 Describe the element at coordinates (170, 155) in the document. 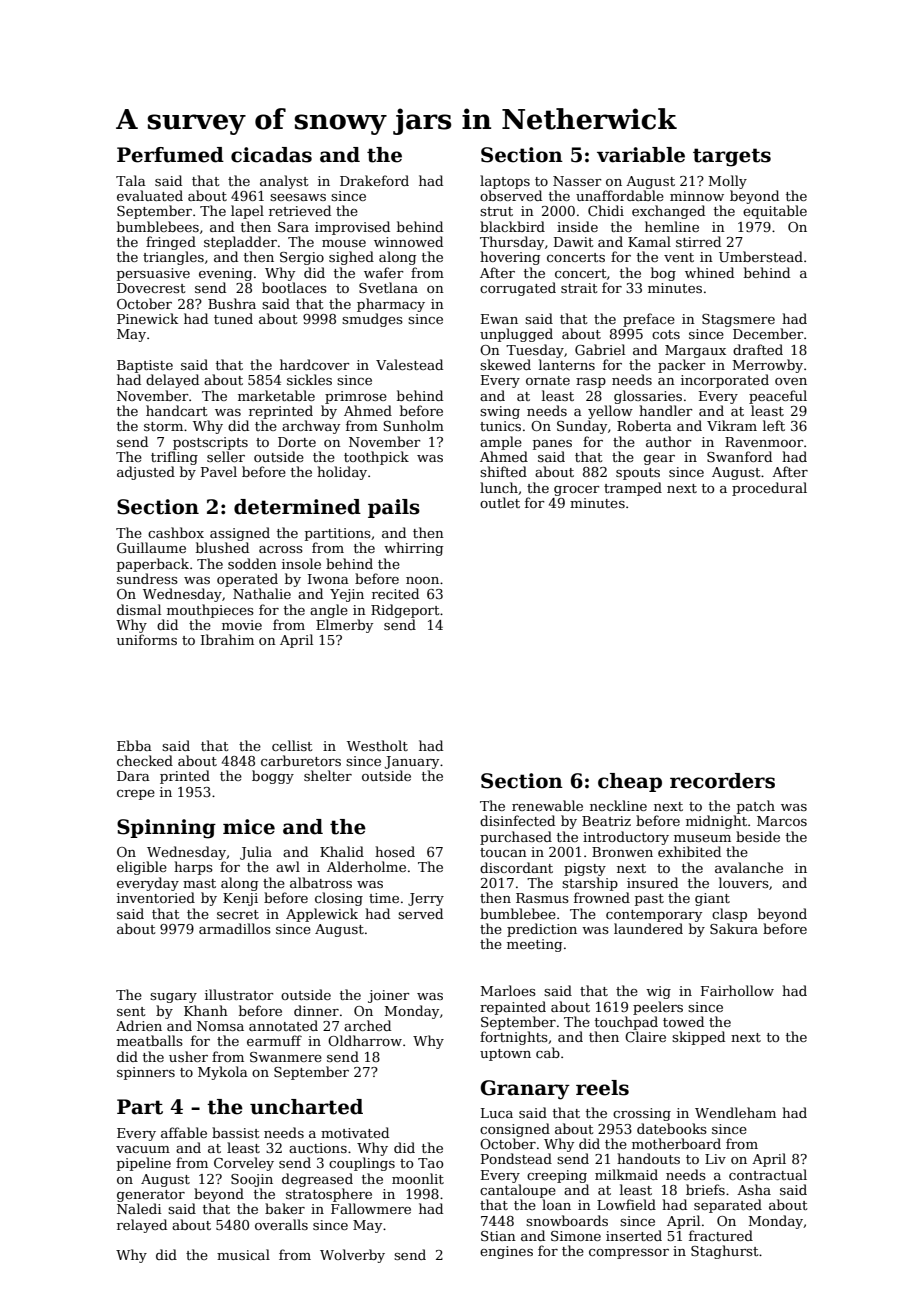

I see `Perfumed` at that location.
